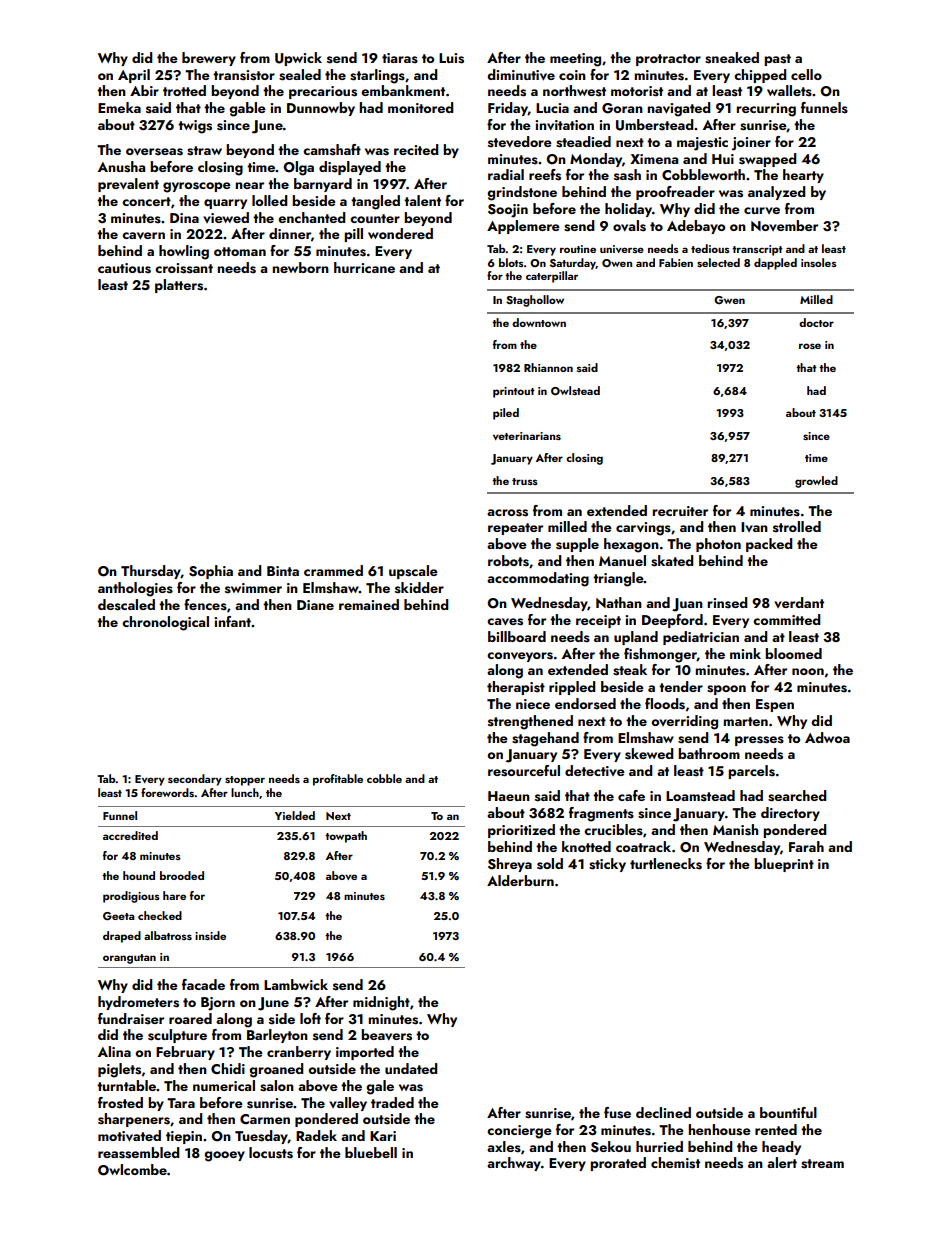 Image resolution: width=952 pixels, height=1233 pixels. I want to click on Alderburn, so click(520, 880).
